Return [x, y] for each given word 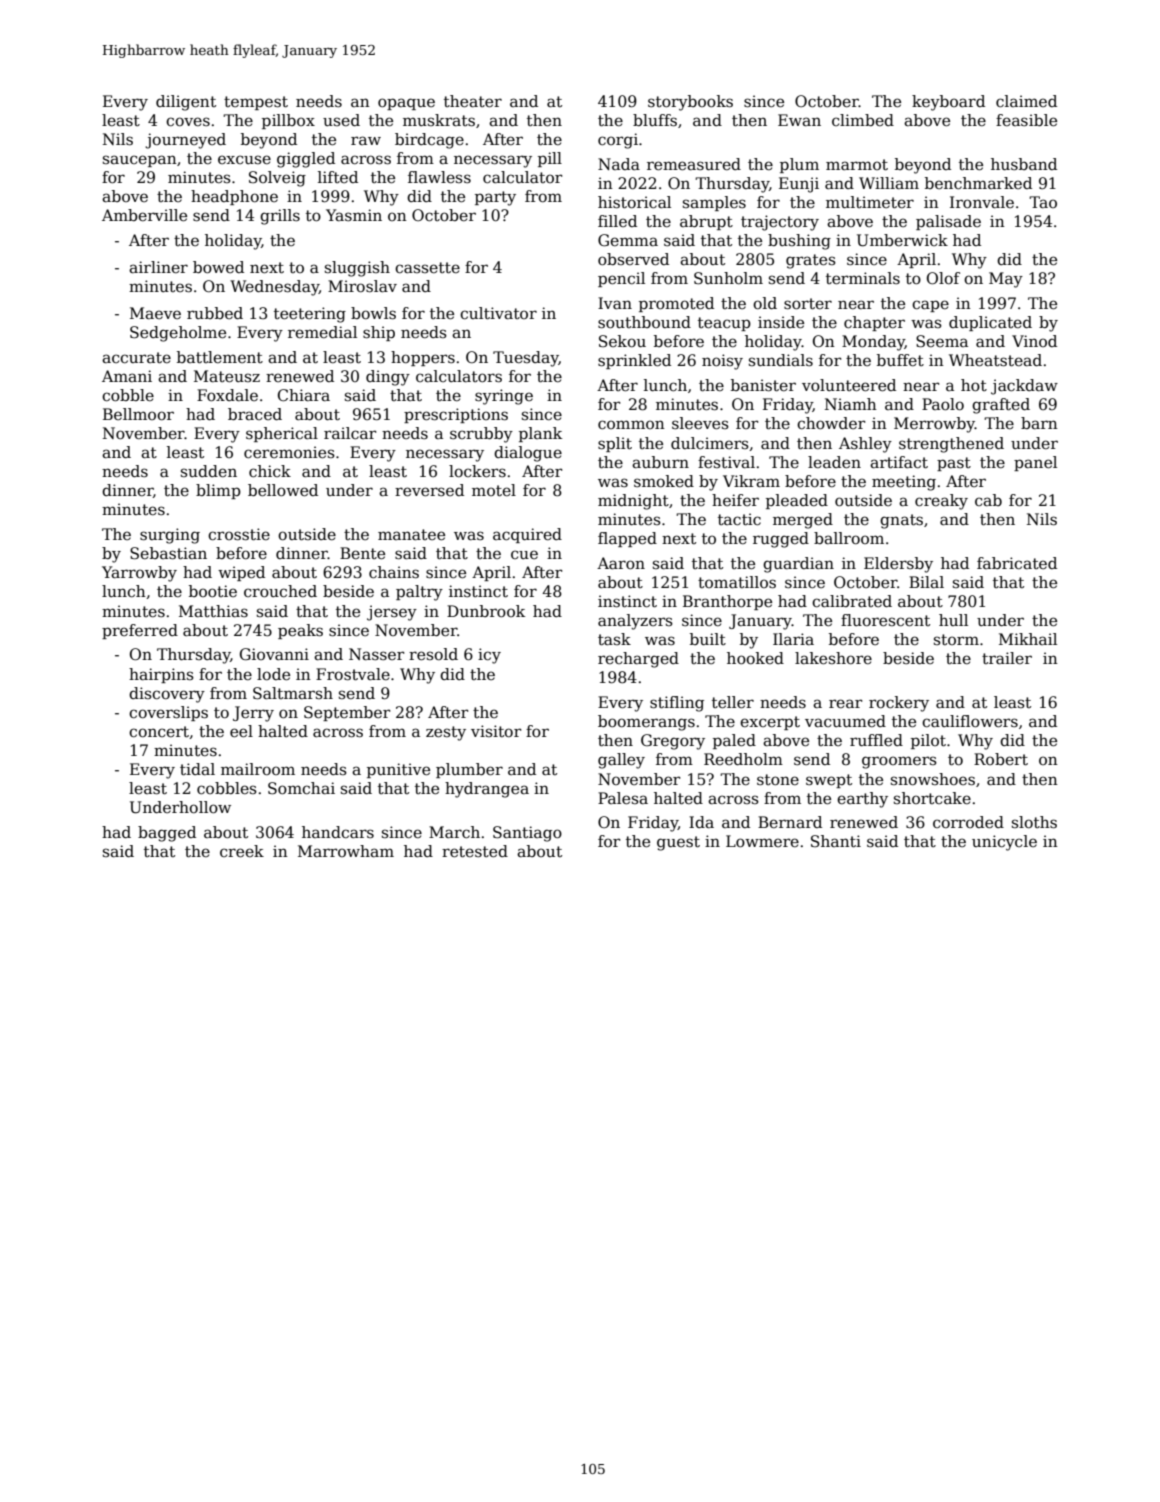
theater [473, 101]
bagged [167, 834]
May [1006, 280]
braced [255, 414]
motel [494, 490]
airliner [158, 267]
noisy [722, 362]
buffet [900, 360]
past [954, 464]
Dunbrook [486, 611]
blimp [218, 491]
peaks [300, 631]
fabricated [1017, 563]
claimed [1026, 101]
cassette [427, 268]
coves [188, 122]
